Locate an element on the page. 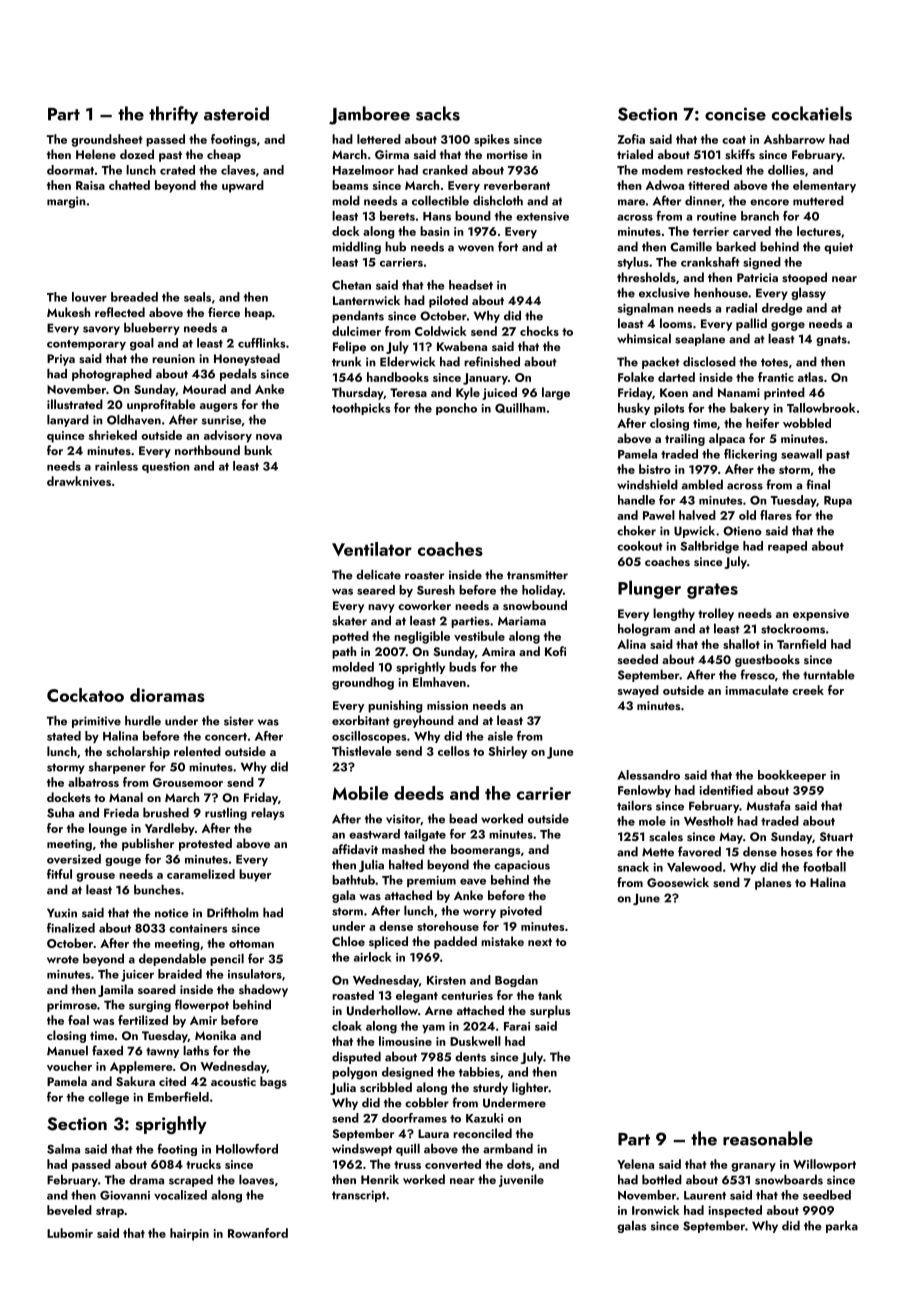 This document has width=908, height=1316. Laura is located at coordinates (433, 1133).
